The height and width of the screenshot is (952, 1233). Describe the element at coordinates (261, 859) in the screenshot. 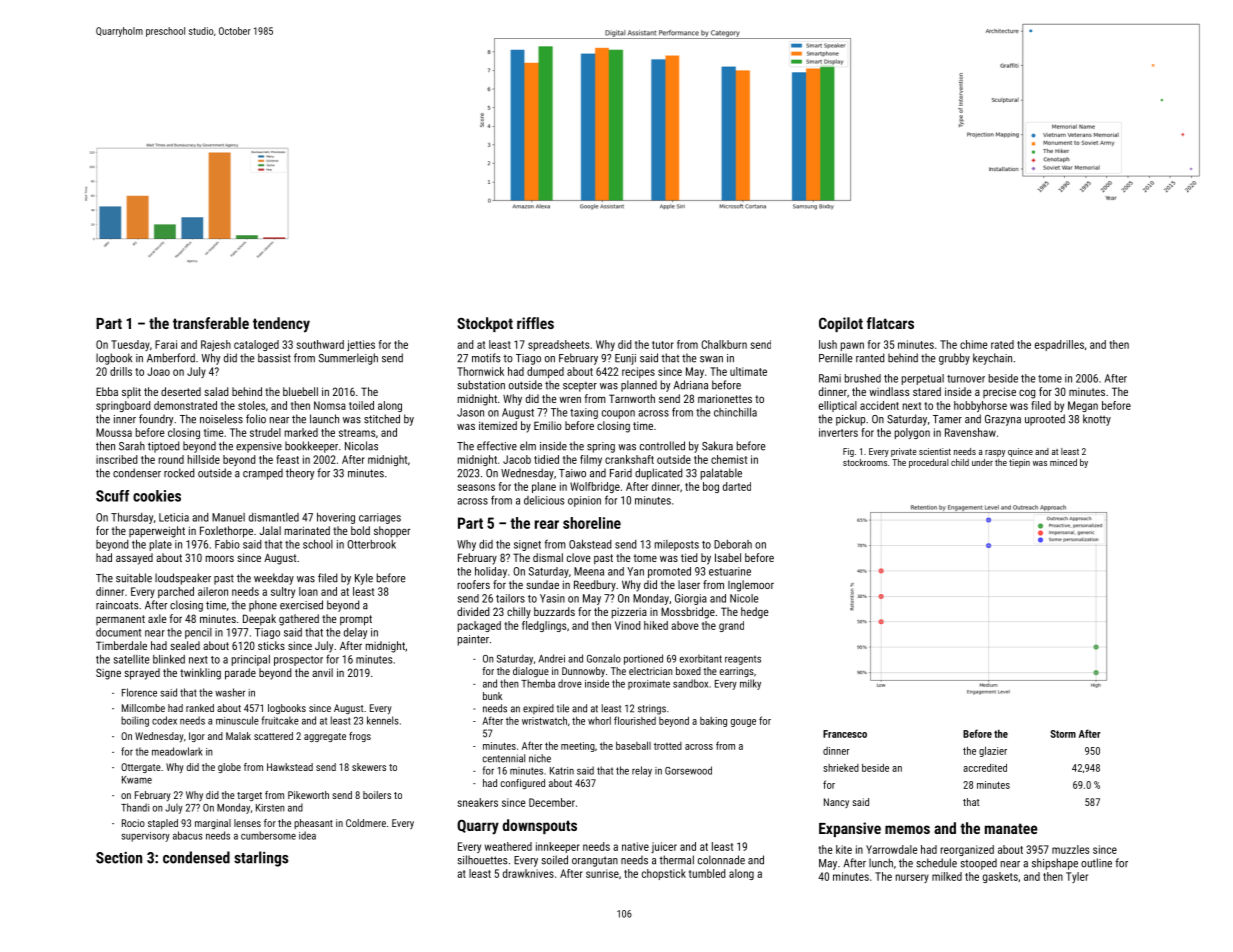

I see `starlings` at that location.
